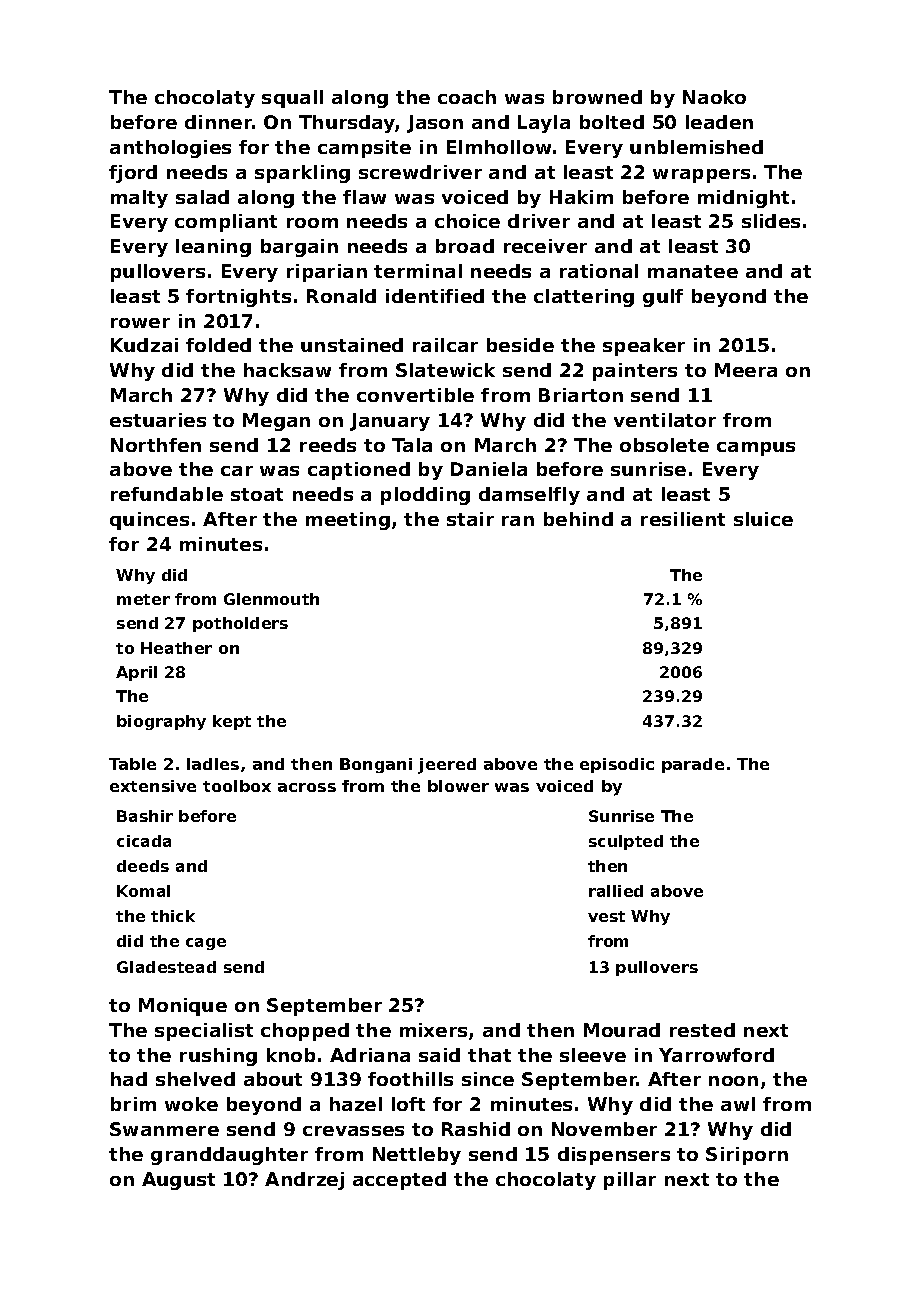 This screenshot has width=924, height=1308. What do you see at coordinates (581, 395) in the screenshot?
I see `Briarton` at bounding box center [581, 395].
